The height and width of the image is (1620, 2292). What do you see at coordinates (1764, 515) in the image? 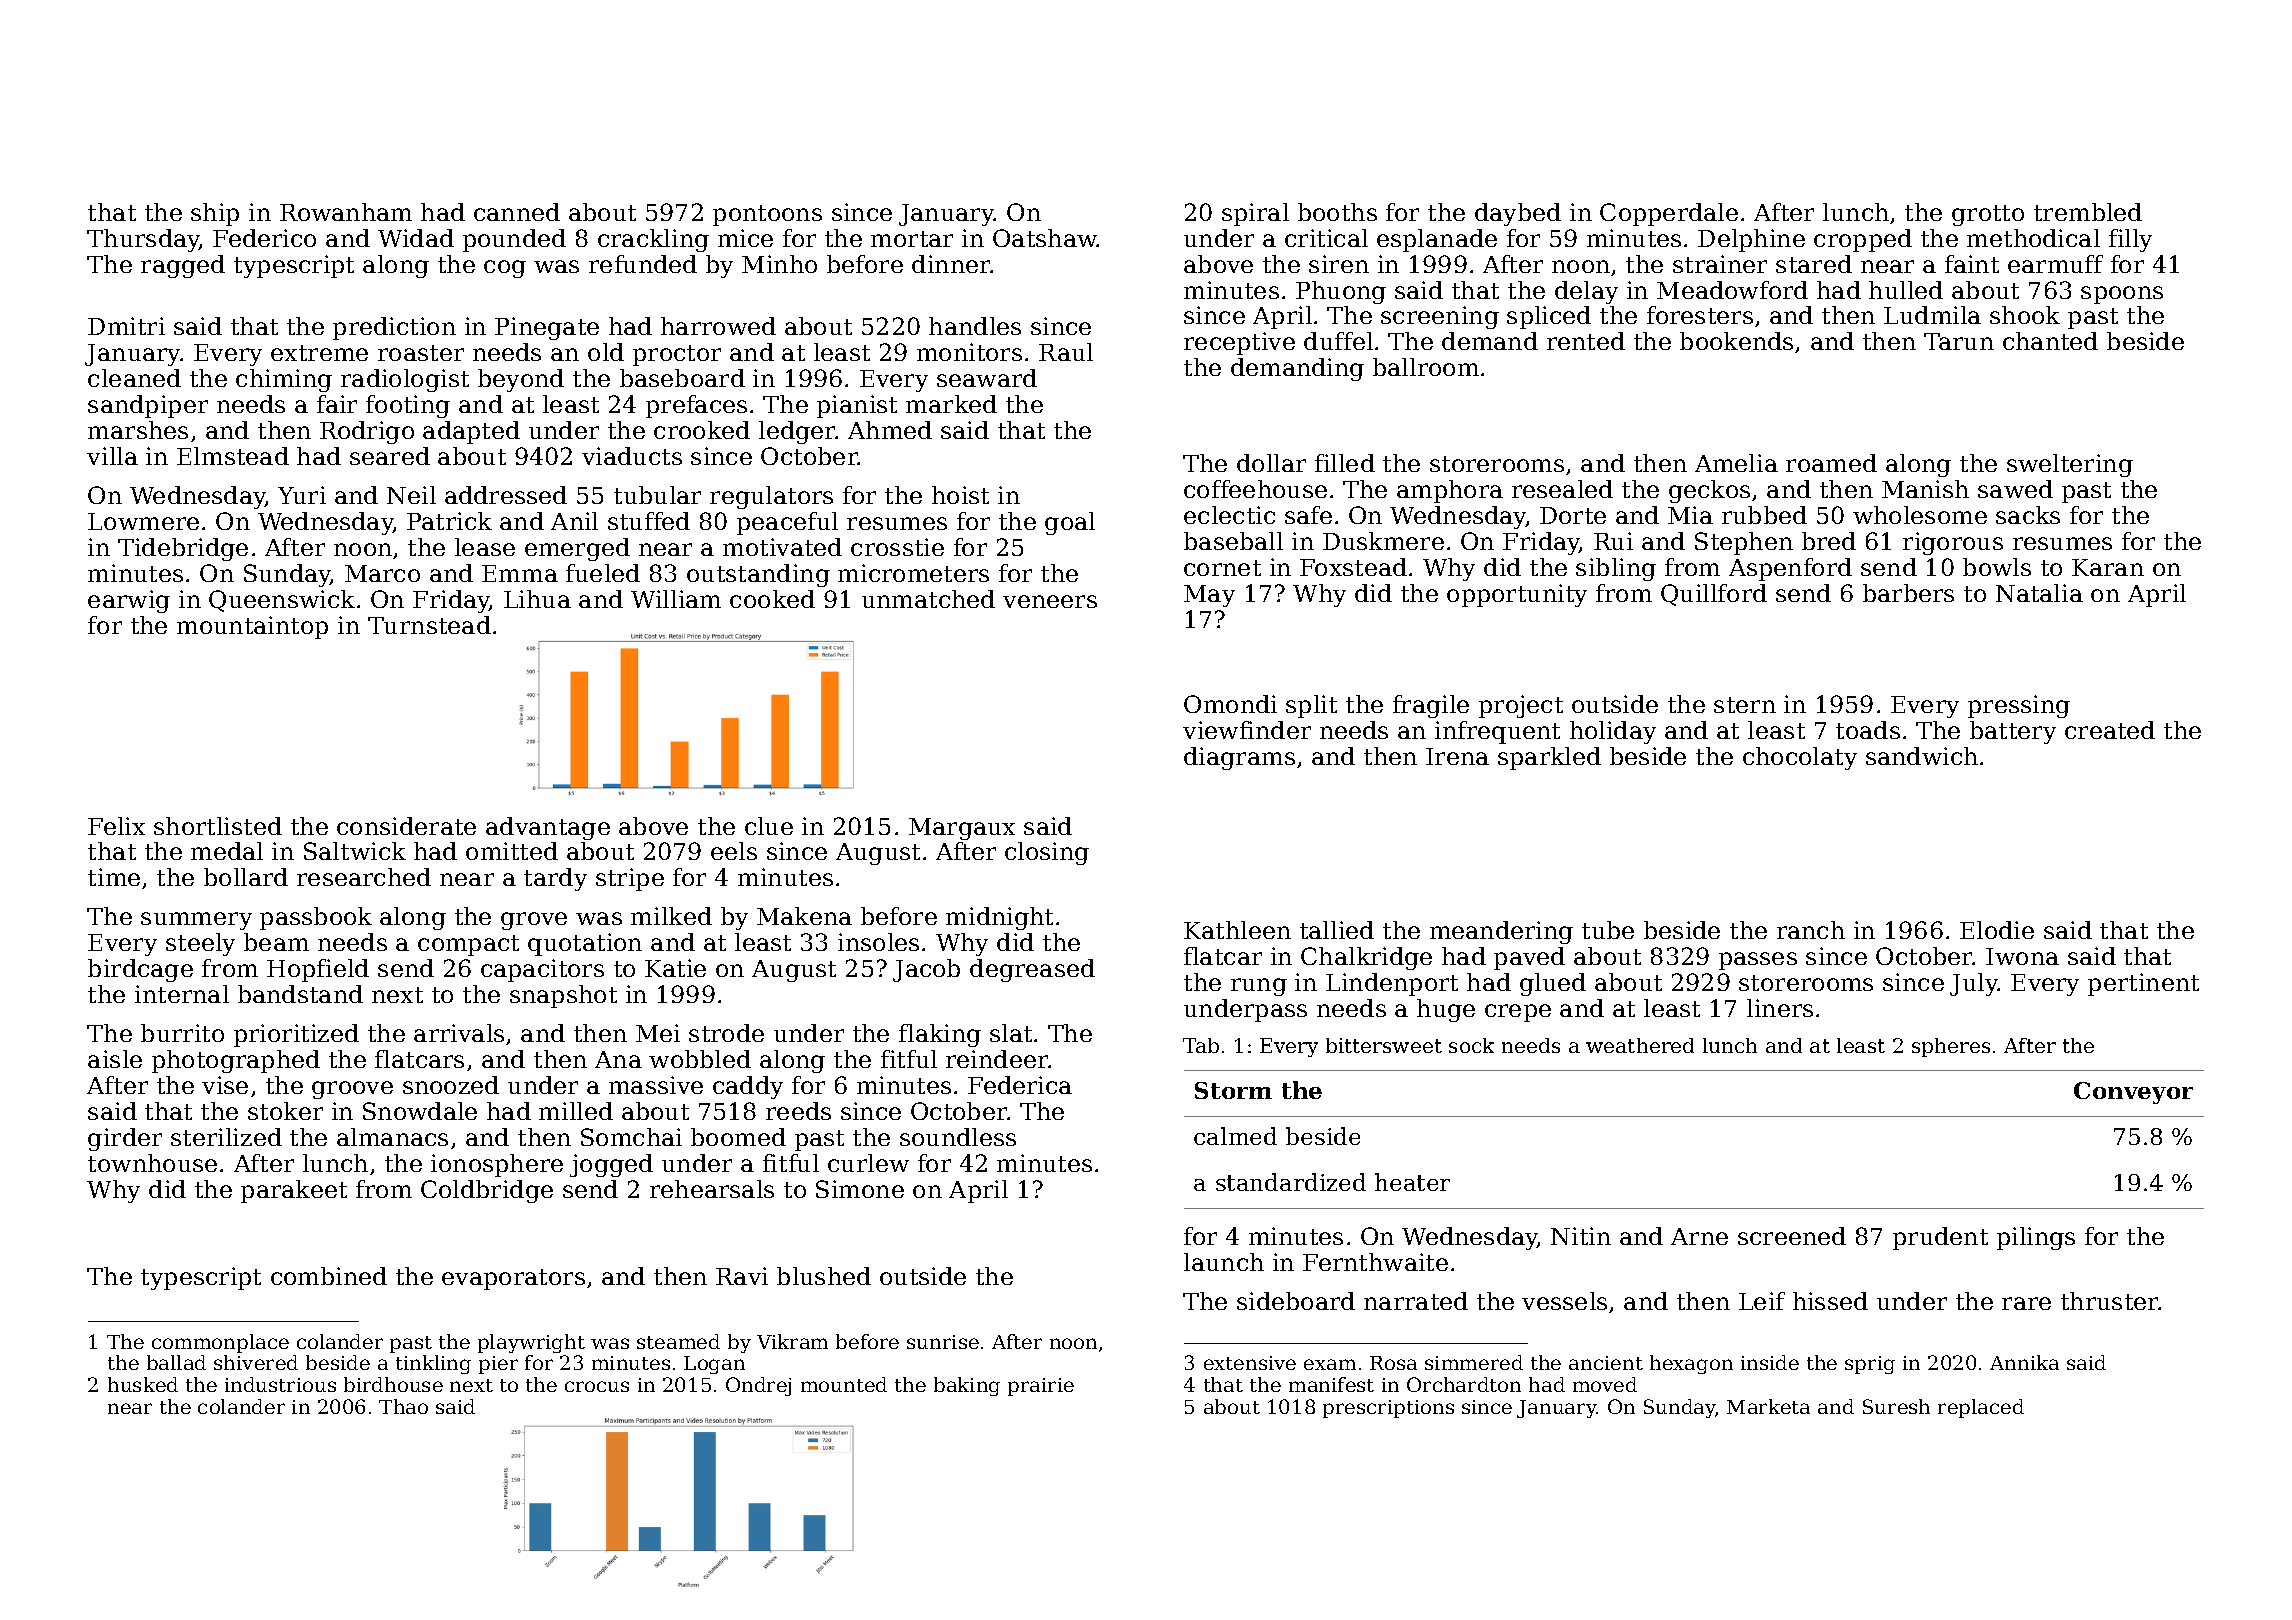
I see `rubbed` at bounding box center [1764, 515].
